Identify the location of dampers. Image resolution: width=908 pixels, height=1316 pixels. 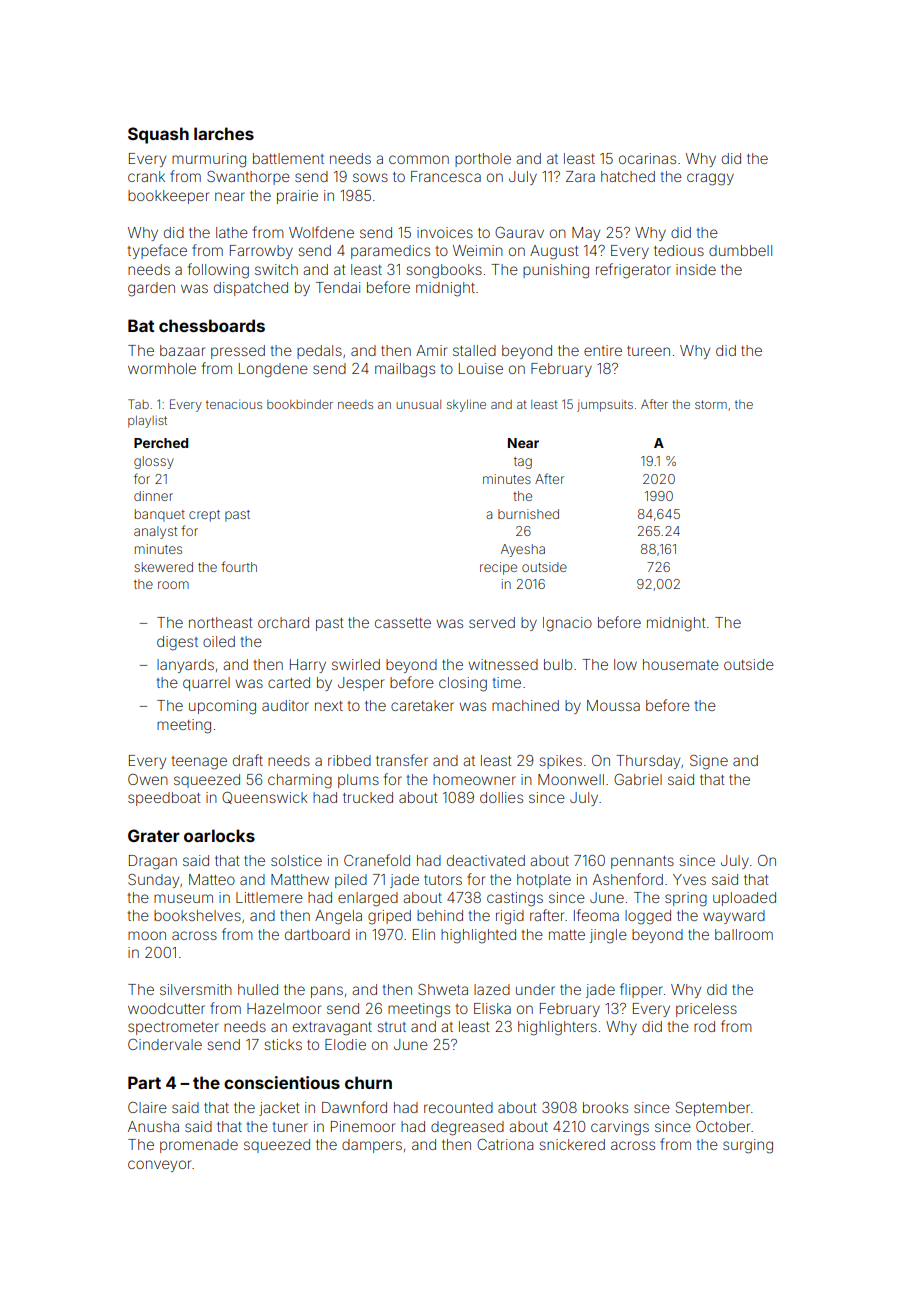
(372, 1146).
